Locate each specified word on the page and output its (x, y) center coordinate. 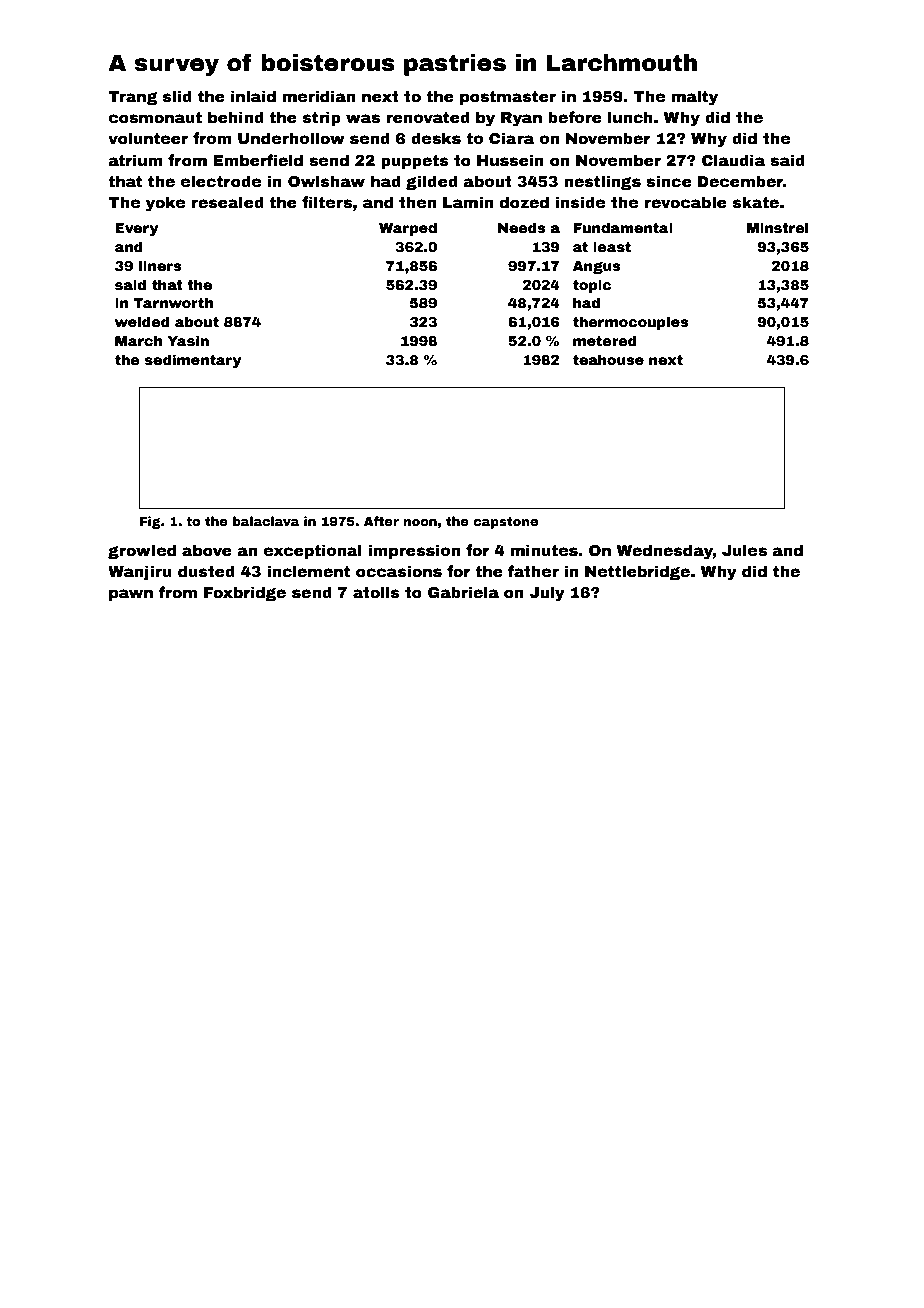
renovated (428, 117)
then (417, 202)
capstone (505, 523)
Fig (150, 522)
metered (605, 340)
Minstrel (777, 227)
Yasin (188, 340)
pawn (131, 595)
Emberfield (258, 160)
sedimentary (193, 361)
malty (695, 98)
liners (160, 265)
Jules (744, 550)
